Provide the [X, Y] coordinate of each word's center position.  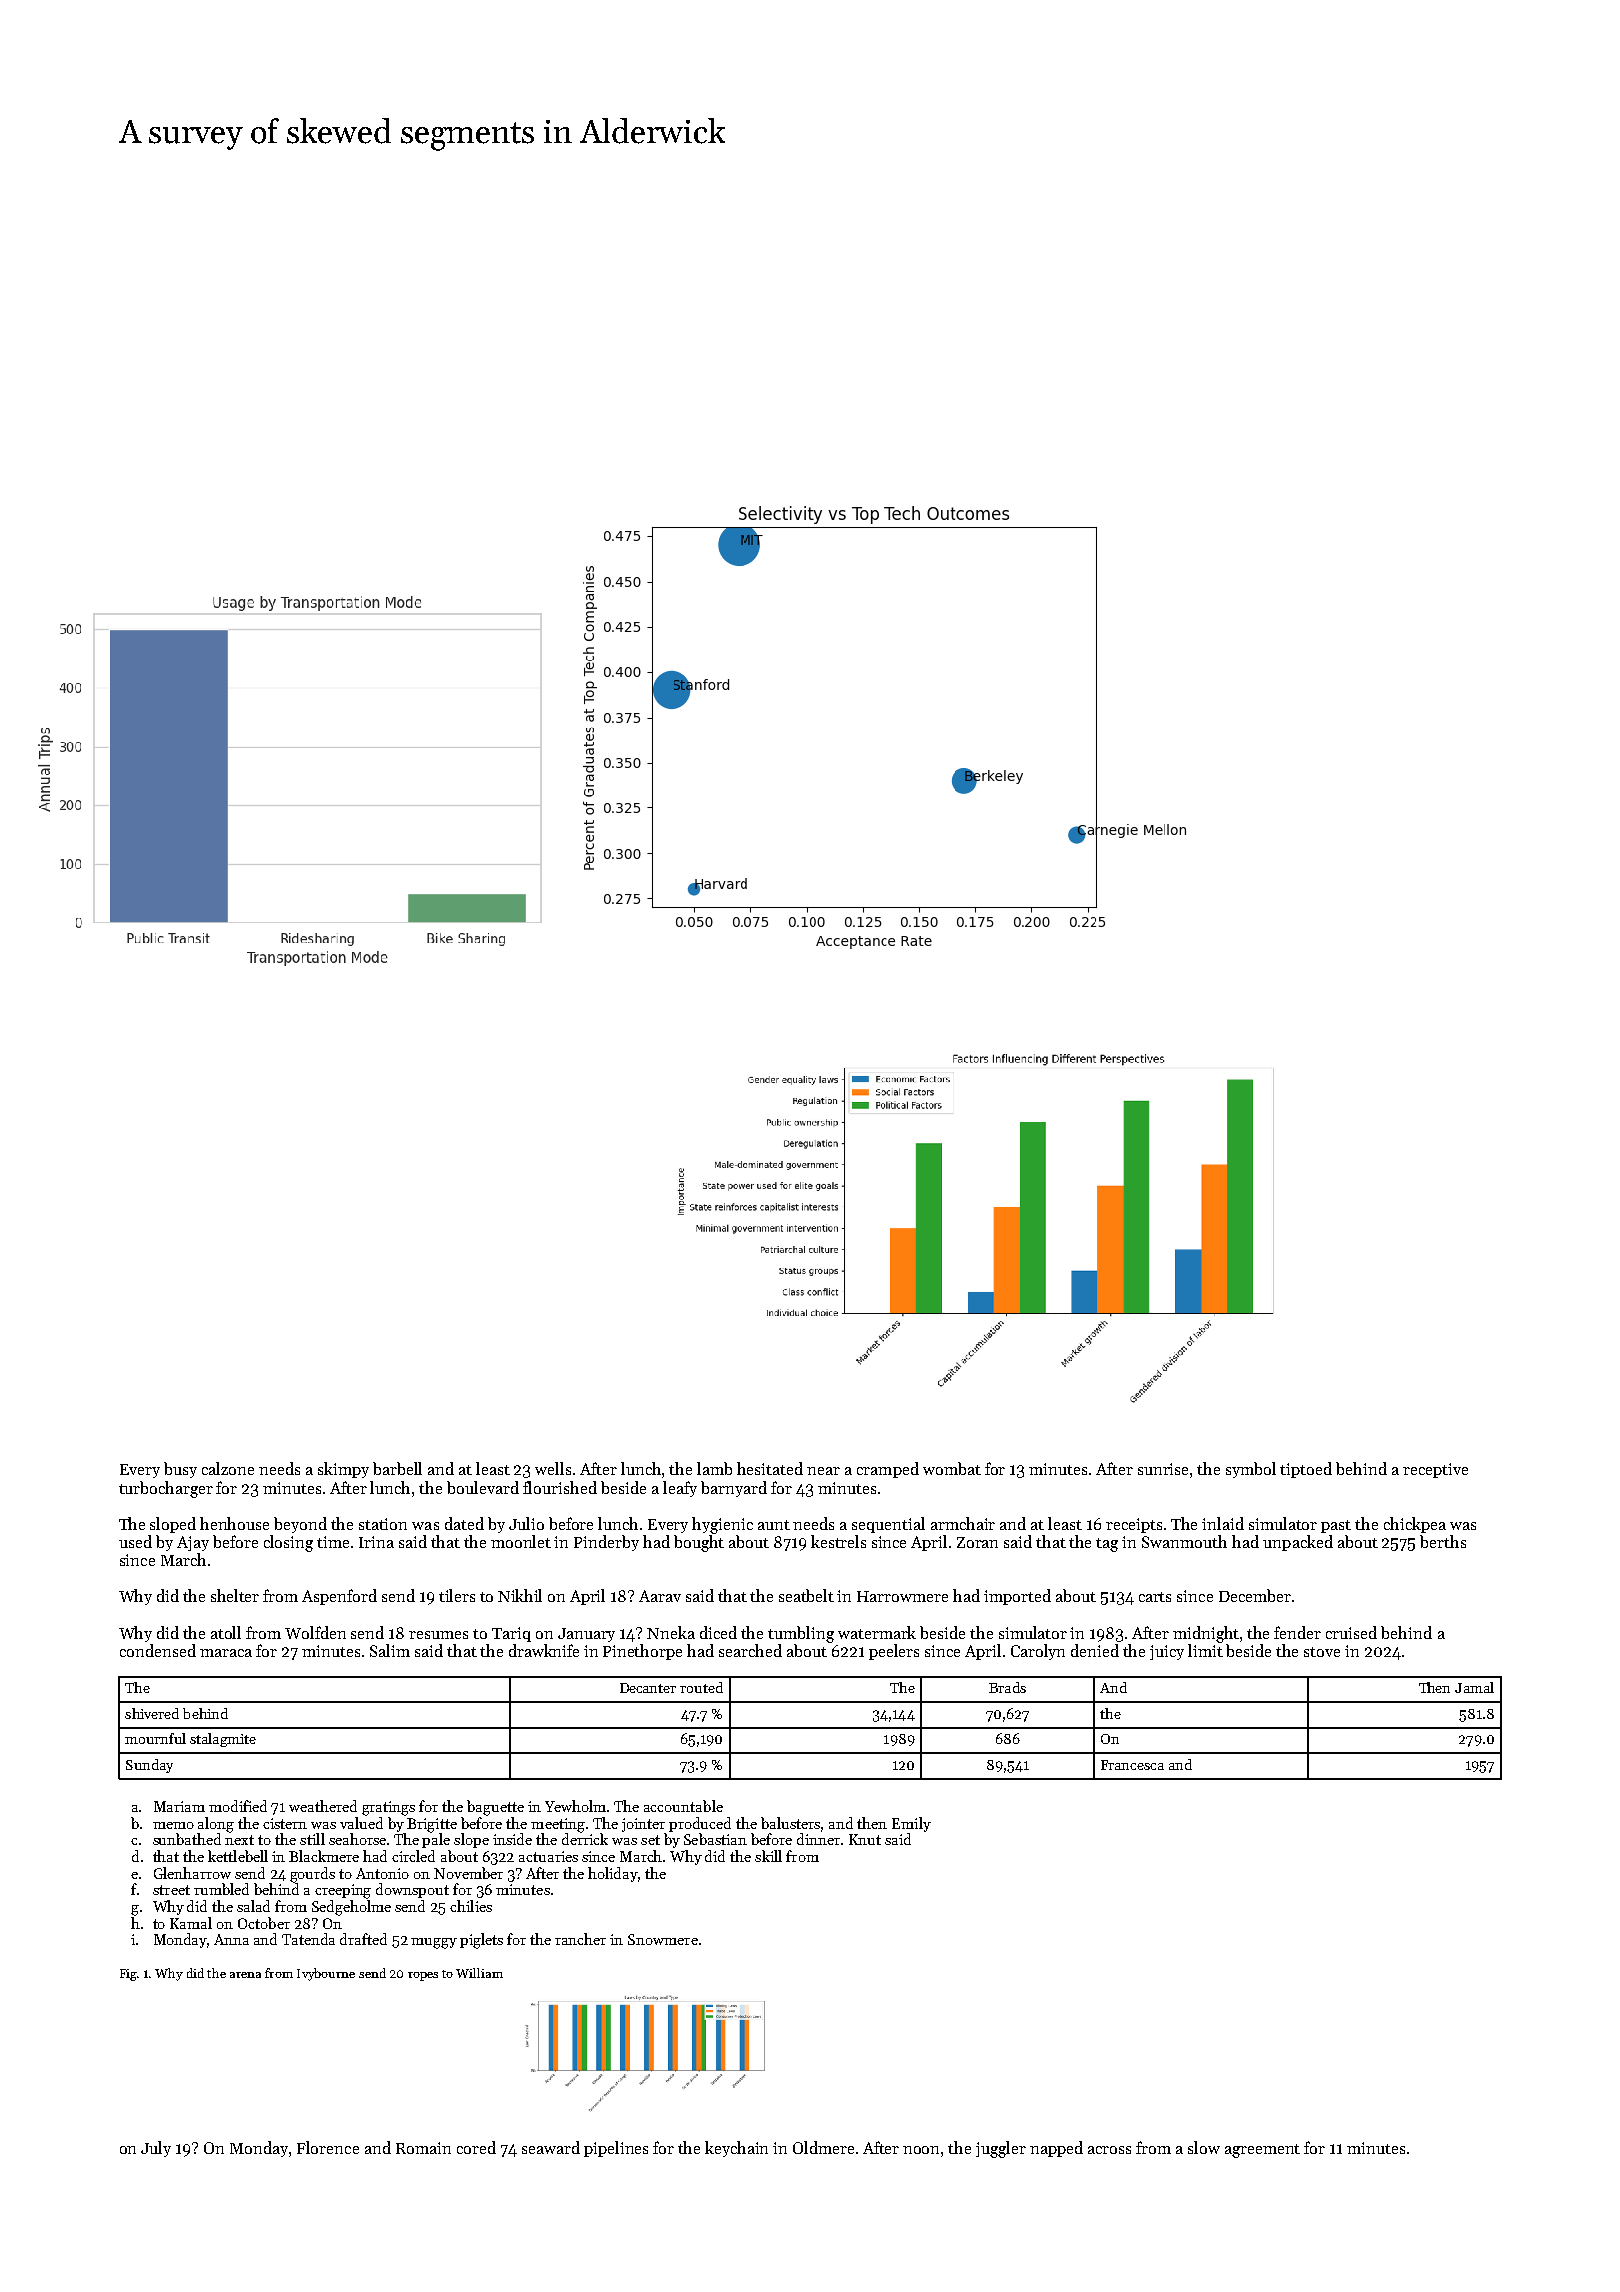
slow [1204, 2147]
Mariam [179, 1806]
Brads [1007, 1687]
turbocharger [166, 1489]
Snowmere [663, 1939]
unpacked [1298, 1543]
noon [921, 2150]
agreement [1262, 2151]
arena [245, 1975]
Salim [390, 1650]
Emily [911, 1824]
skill [768, 1856]
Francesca [1132, 1765]
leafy [680, 1489]
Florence [328, 2147]
